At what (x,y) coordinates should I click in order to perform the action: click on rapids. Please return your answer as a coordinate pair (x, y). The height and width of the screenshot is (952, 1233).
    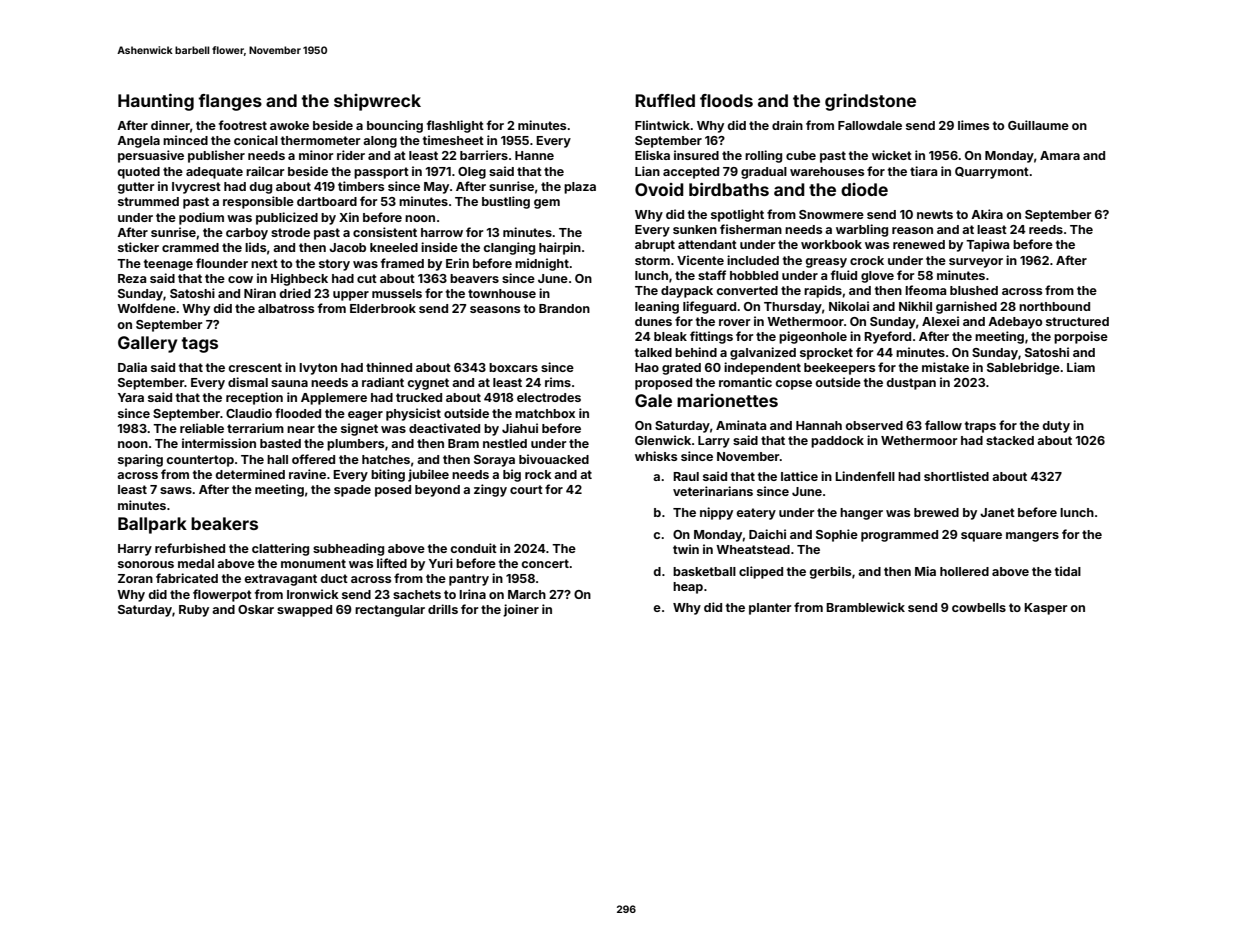
    Looking at the image, I should click on (823, 291).
